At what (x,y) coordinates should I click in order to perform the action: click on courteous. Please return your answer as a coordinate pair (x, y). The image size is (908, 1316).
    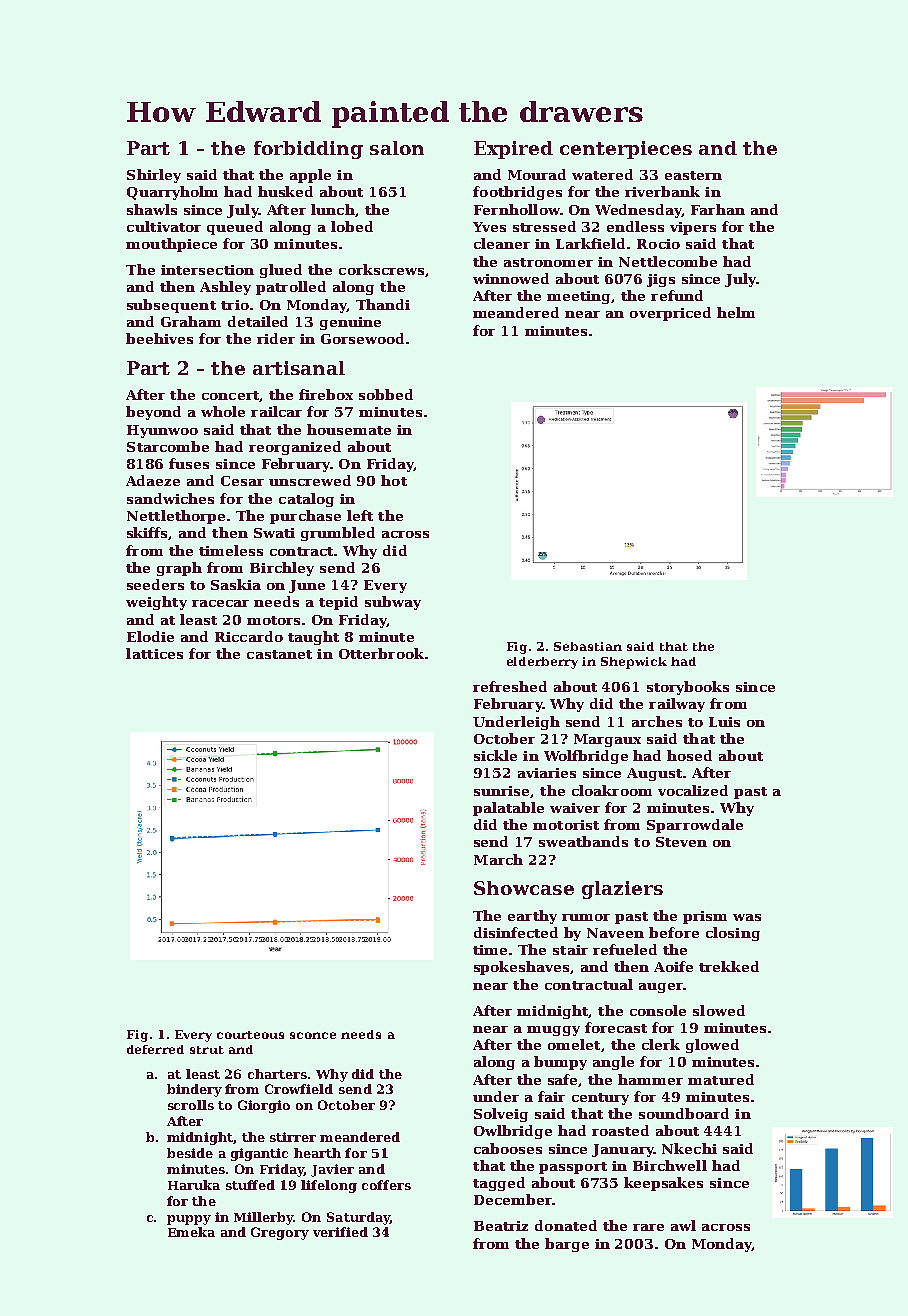
    Looking at the image, I should click on (250, 1035).
